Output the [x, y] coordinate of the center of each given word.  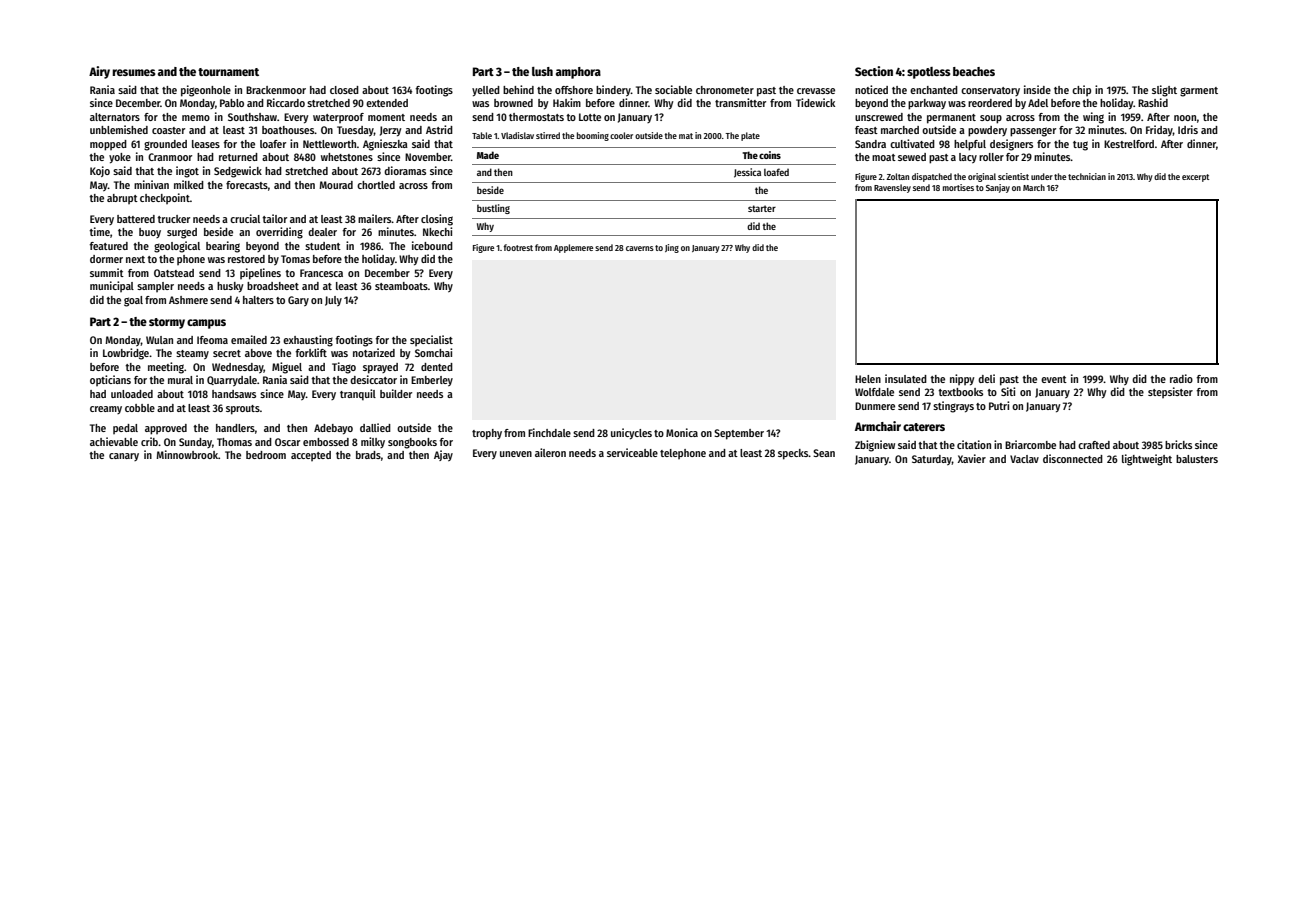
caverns [640, 248]
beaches [974, 71]
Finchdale [549, 432]
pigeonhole [206, 91]
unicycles [631, 434]
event [1054, 379]
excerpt [1195, 178]
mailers [375, 218]
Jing [672, 248]
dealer [322, 232]
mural [180, 380]
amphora [578, 73]
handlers [235, 428]
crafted [1094, 445]
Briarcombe [1030, 444]
